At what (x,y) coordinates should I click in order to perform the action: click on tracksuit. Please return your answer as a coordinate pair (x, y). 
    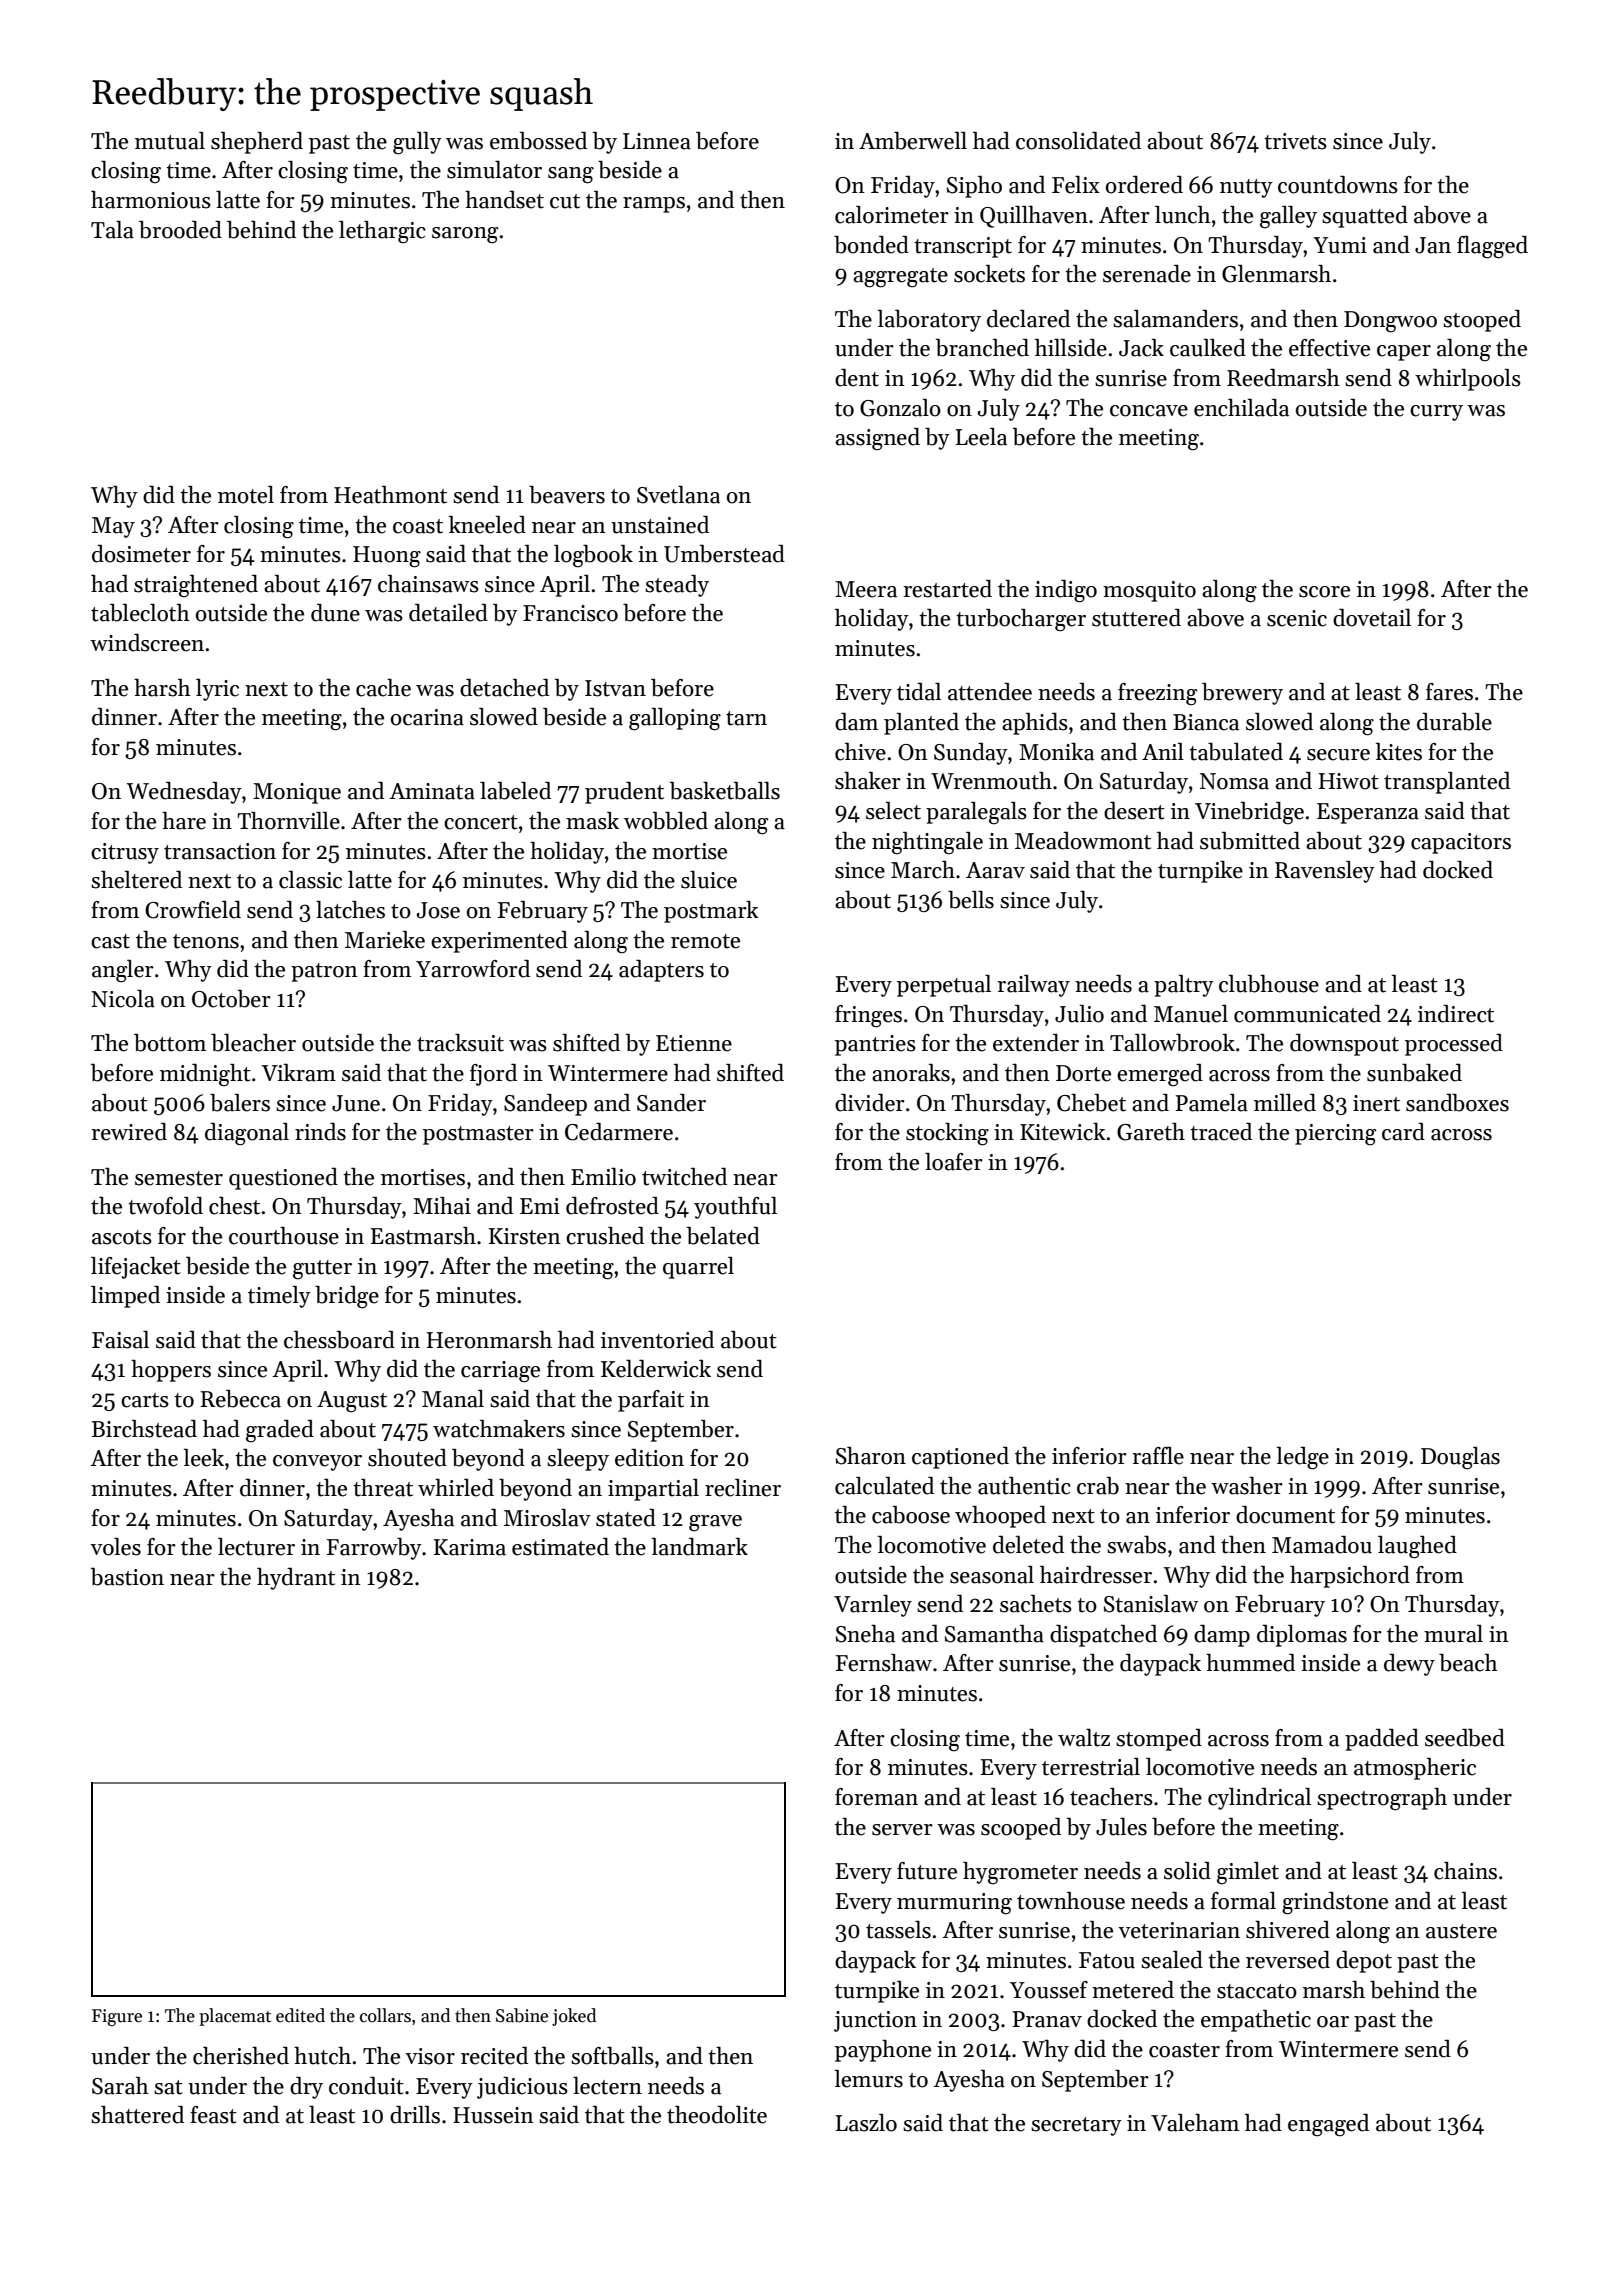
    Looking at the image, I should click on (460, 1043).
